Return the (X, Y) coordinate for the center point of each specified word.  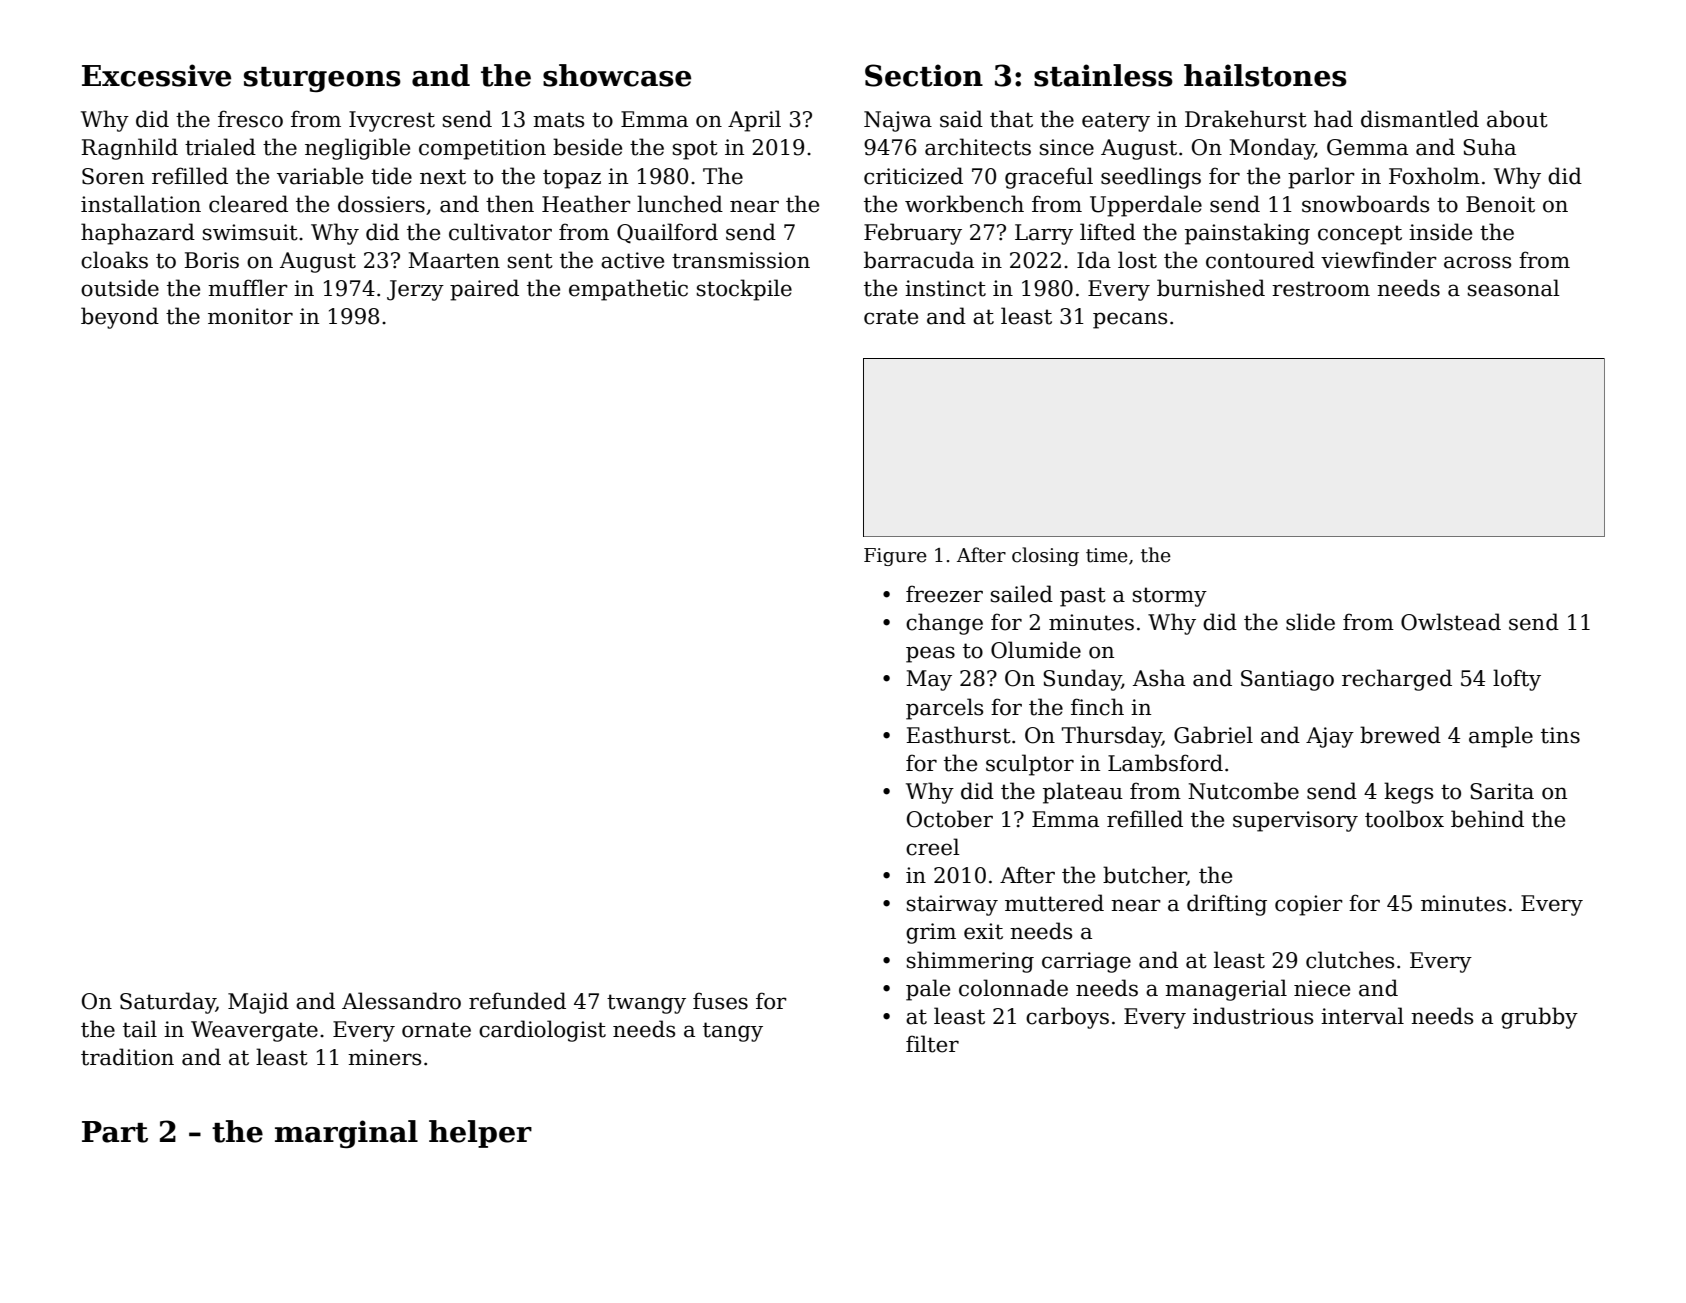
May (929, 680)
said (961, 119)
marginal (346, 1134)
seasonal (1514, 288)
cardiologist (542, 1031)
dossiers (381, 204)
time (1107, 555)
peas (930, 654)
